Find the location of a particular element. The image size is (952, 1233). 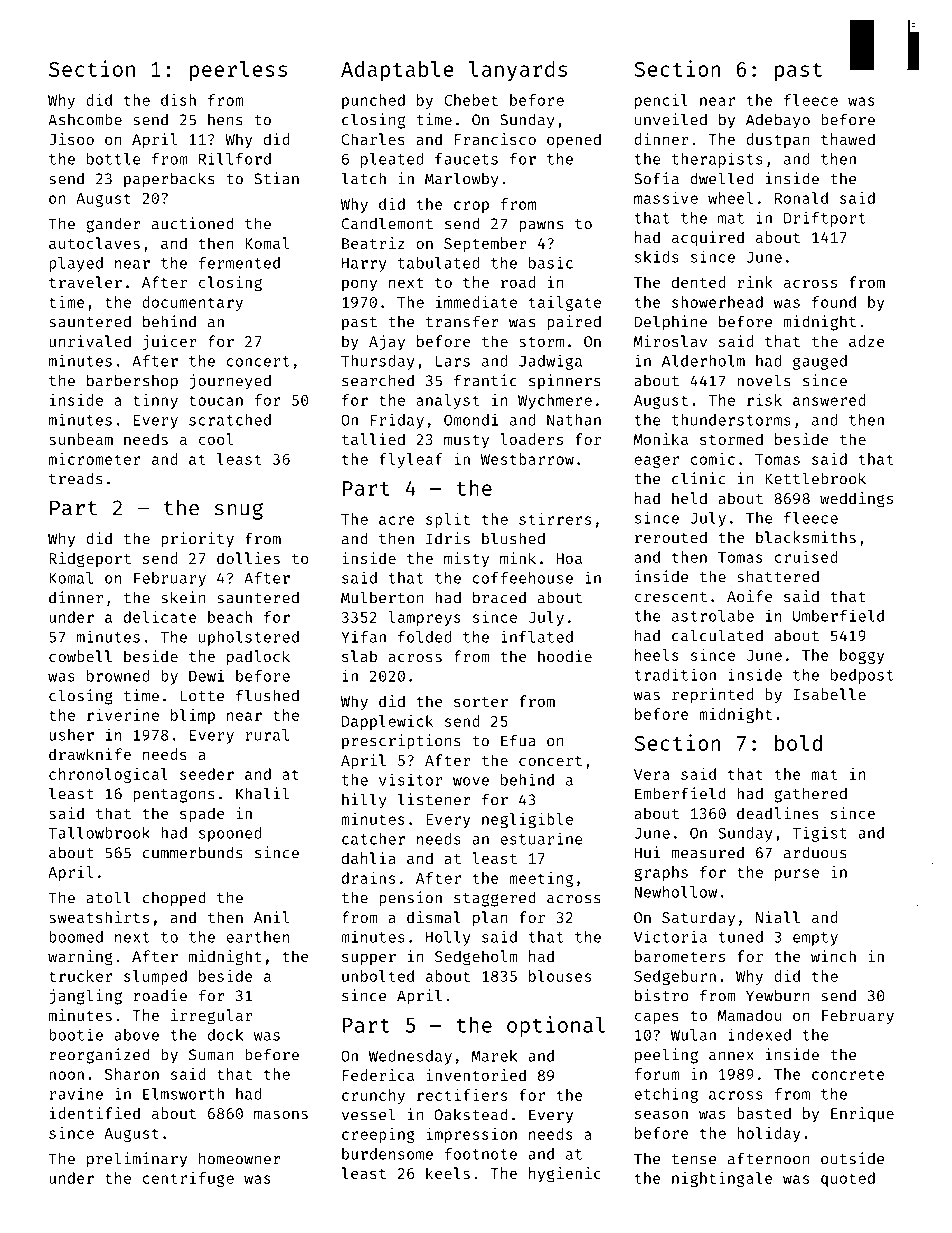

Khalil is located at coordinates (262, 793).
